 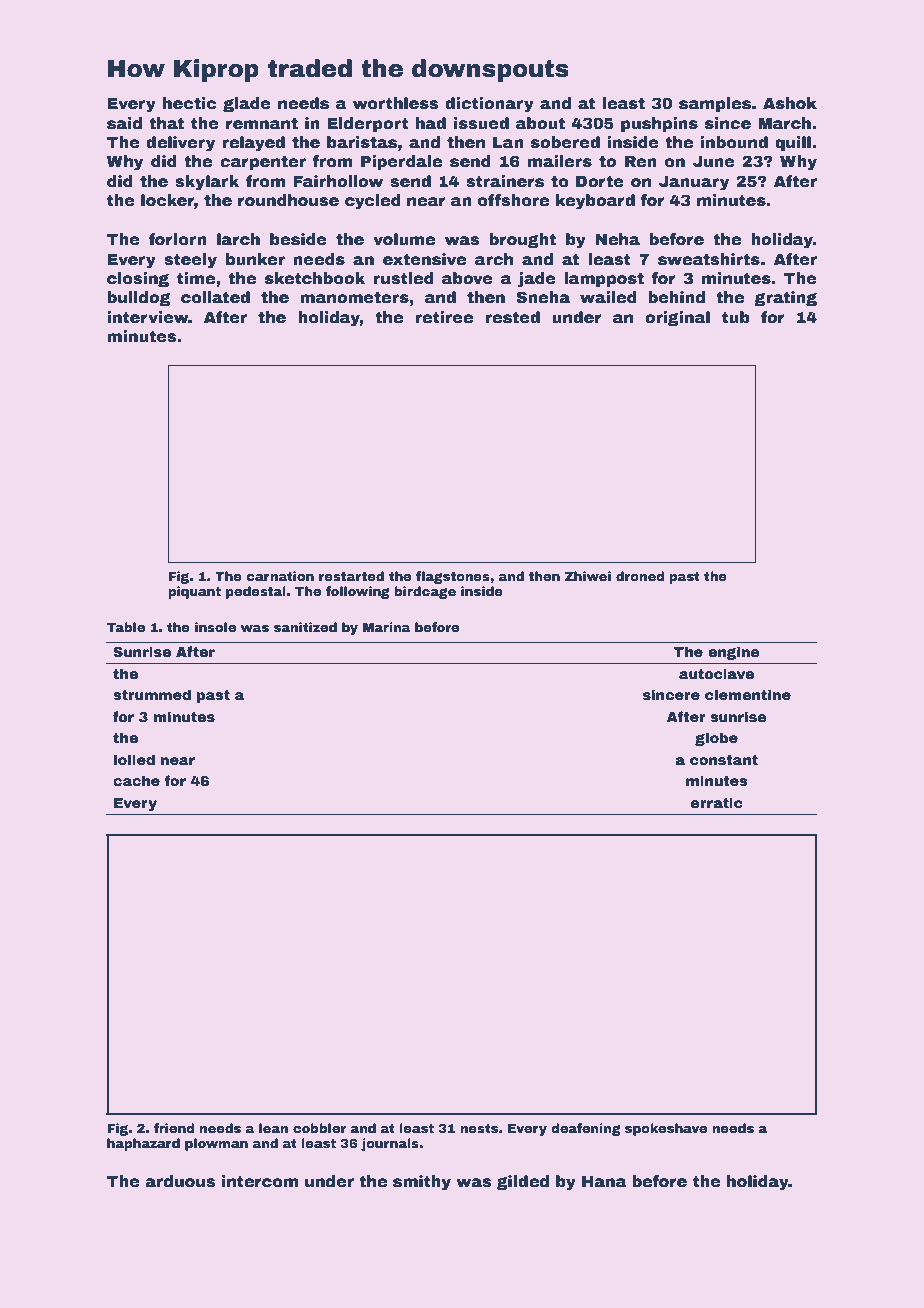 I want to click on Piperdale, so click(x=401, y=163).
